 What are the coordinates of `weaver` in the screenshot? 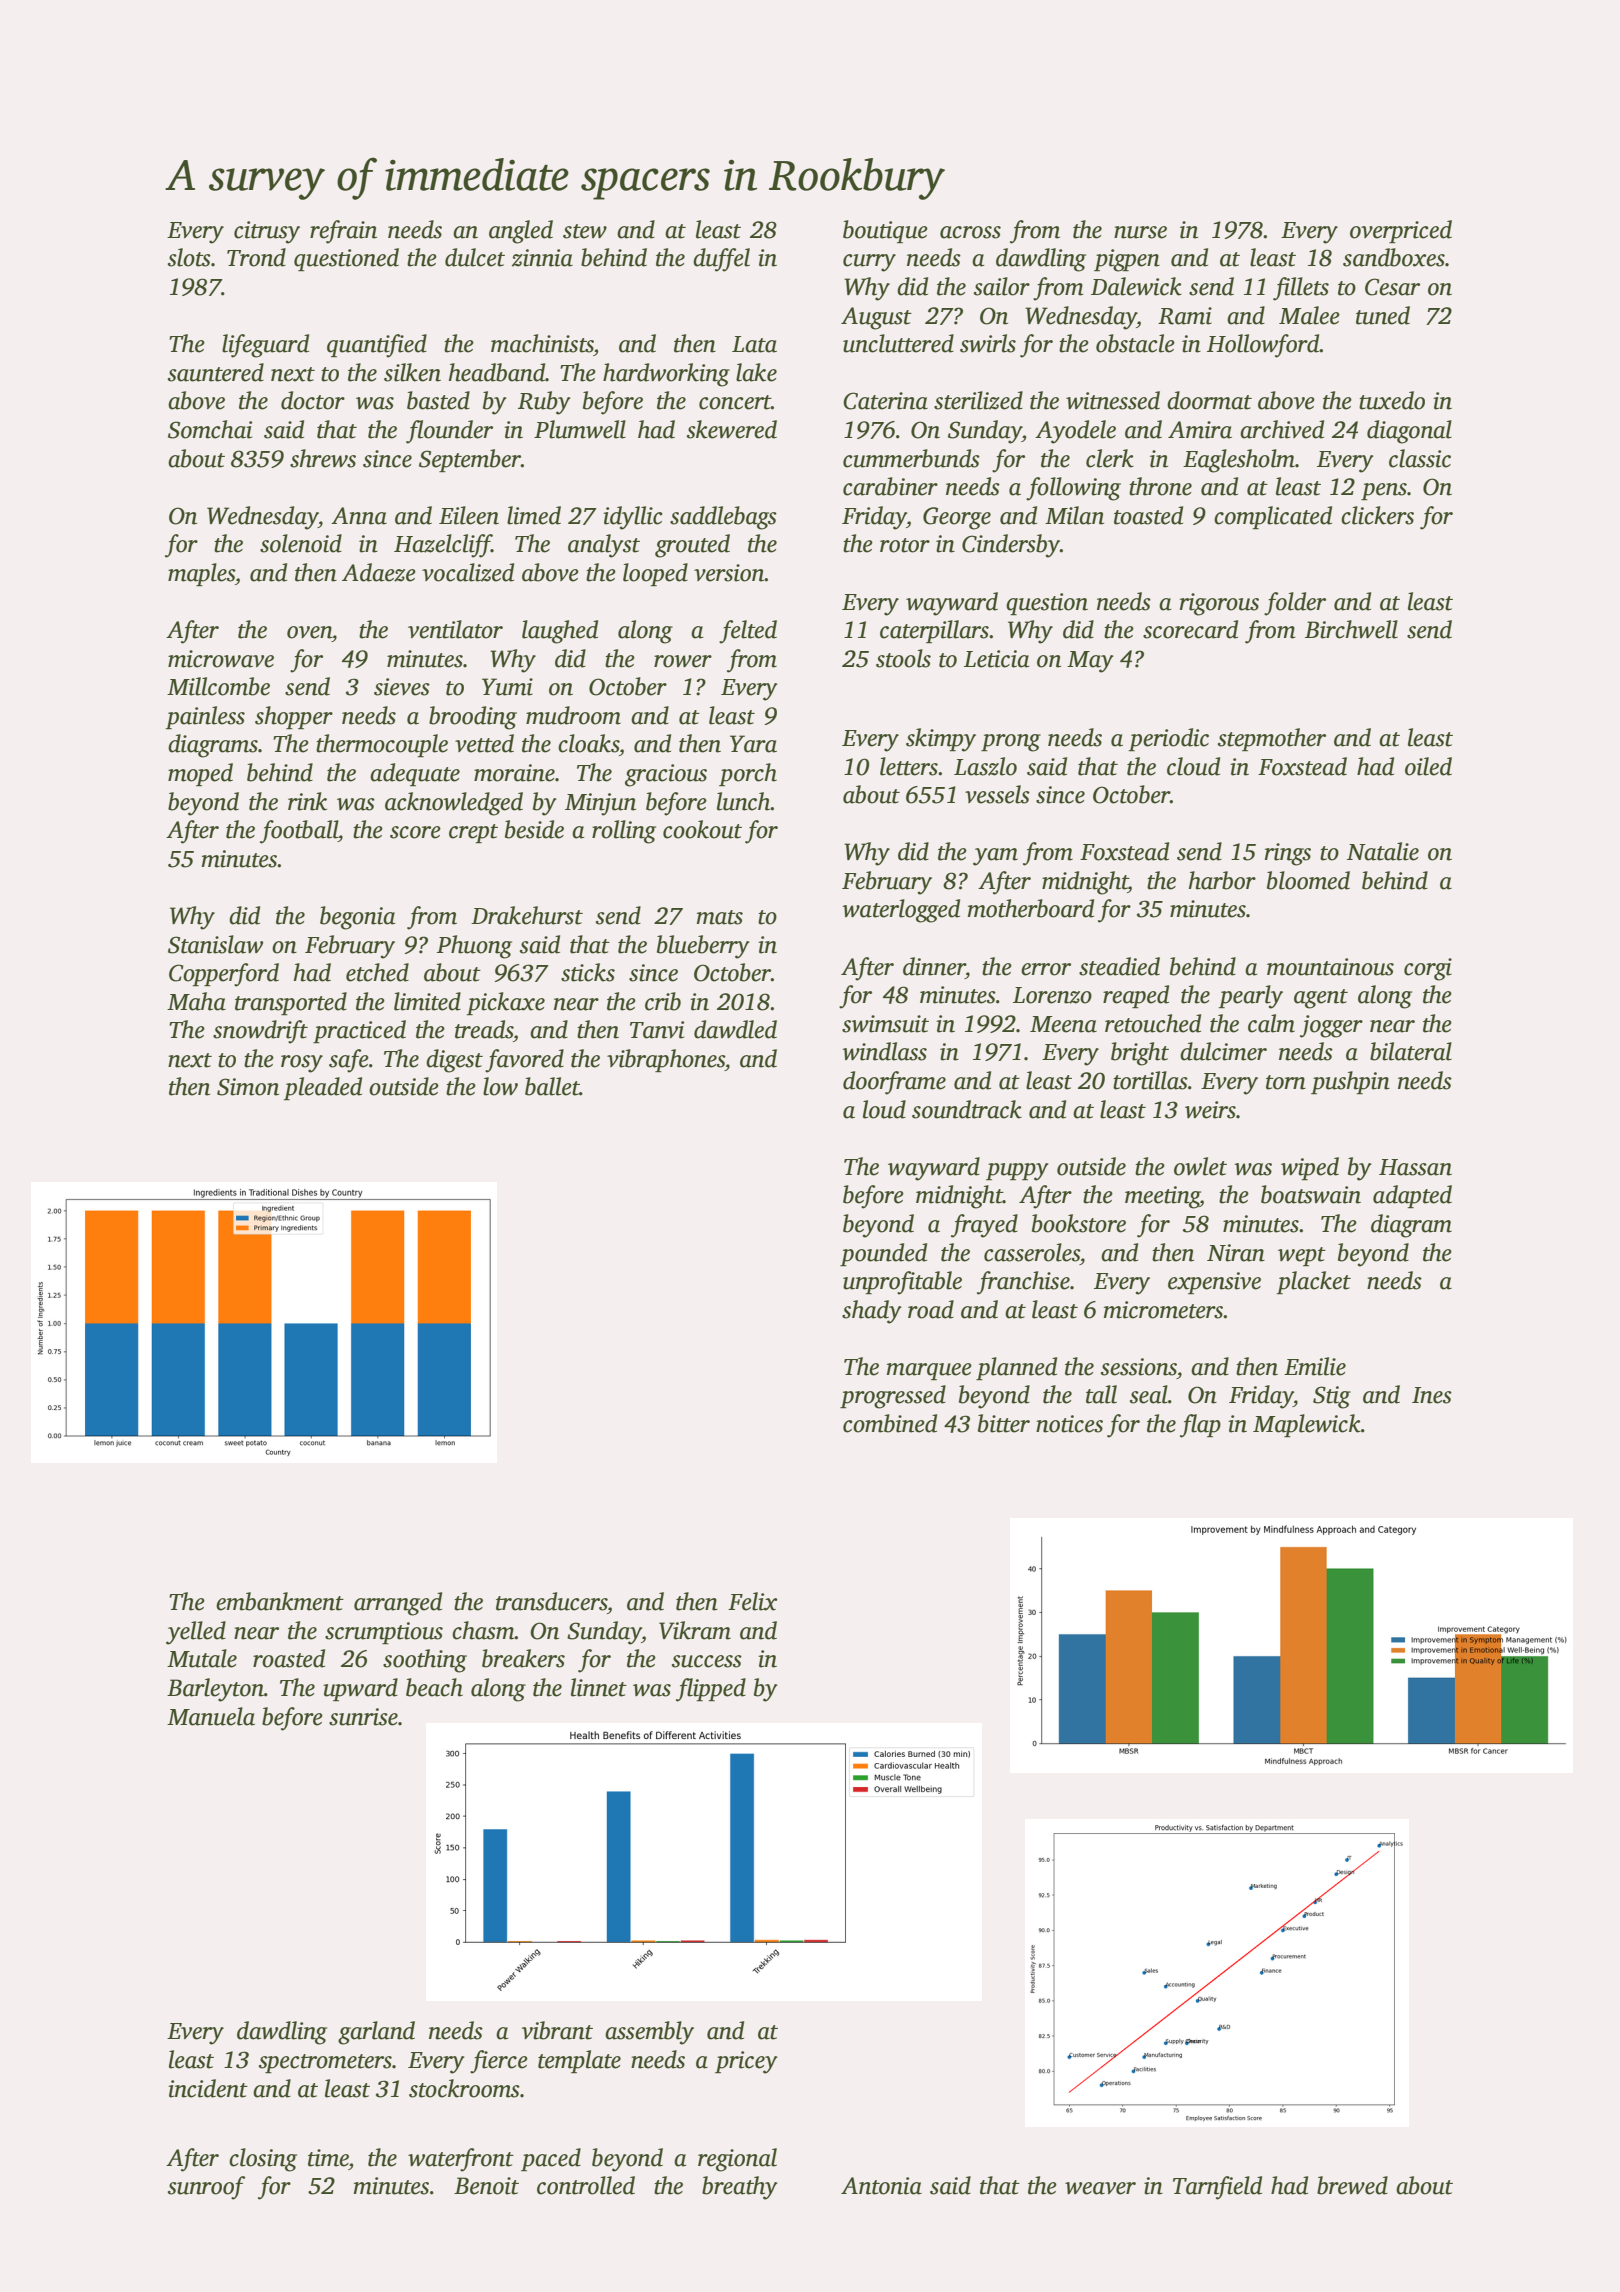 It's located at (1100, 2188).
